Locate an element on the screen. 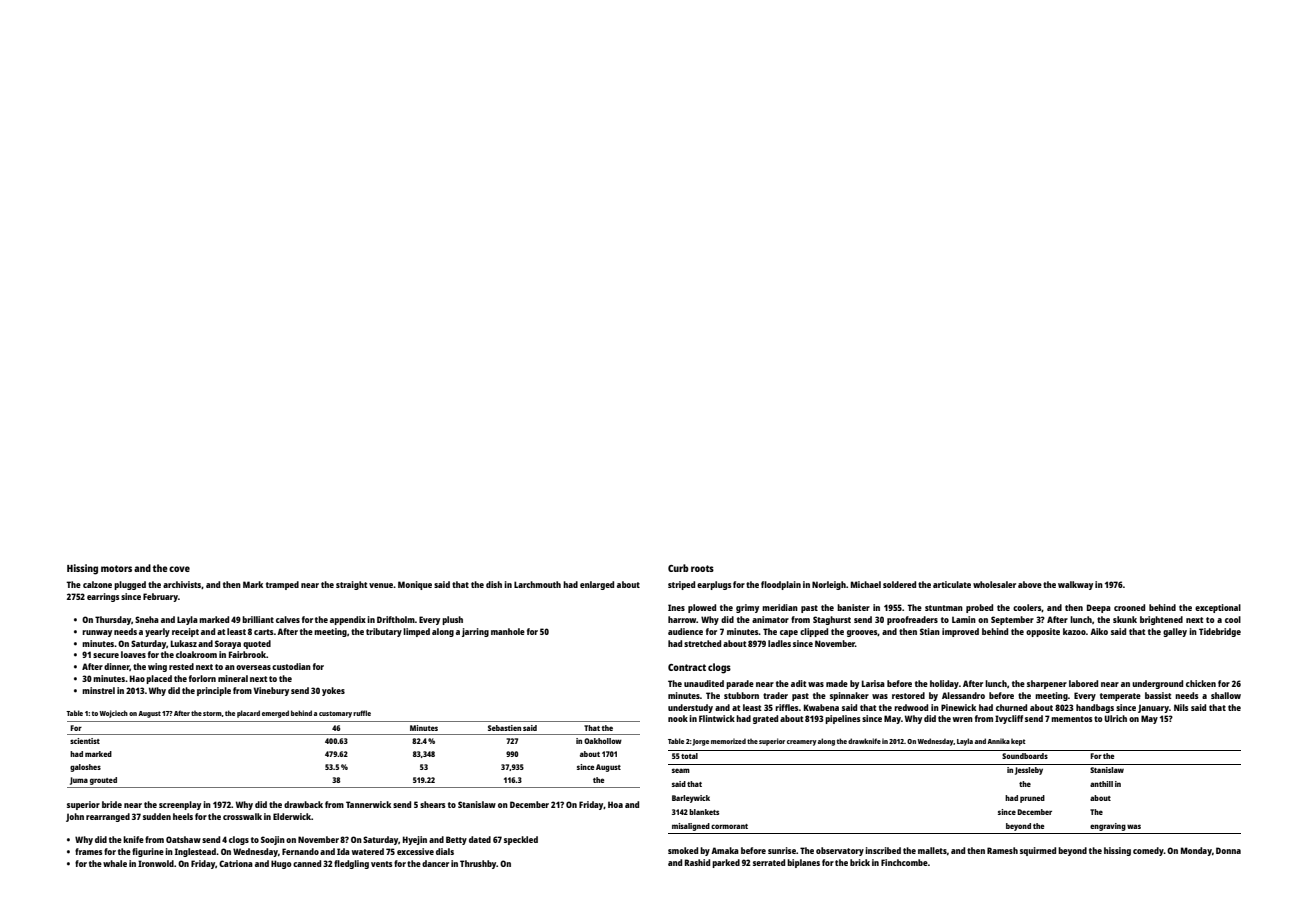 Image resolution: width=1308 pixels, height=924 pixels. exceptional is located at coordinates (1218, 608).
